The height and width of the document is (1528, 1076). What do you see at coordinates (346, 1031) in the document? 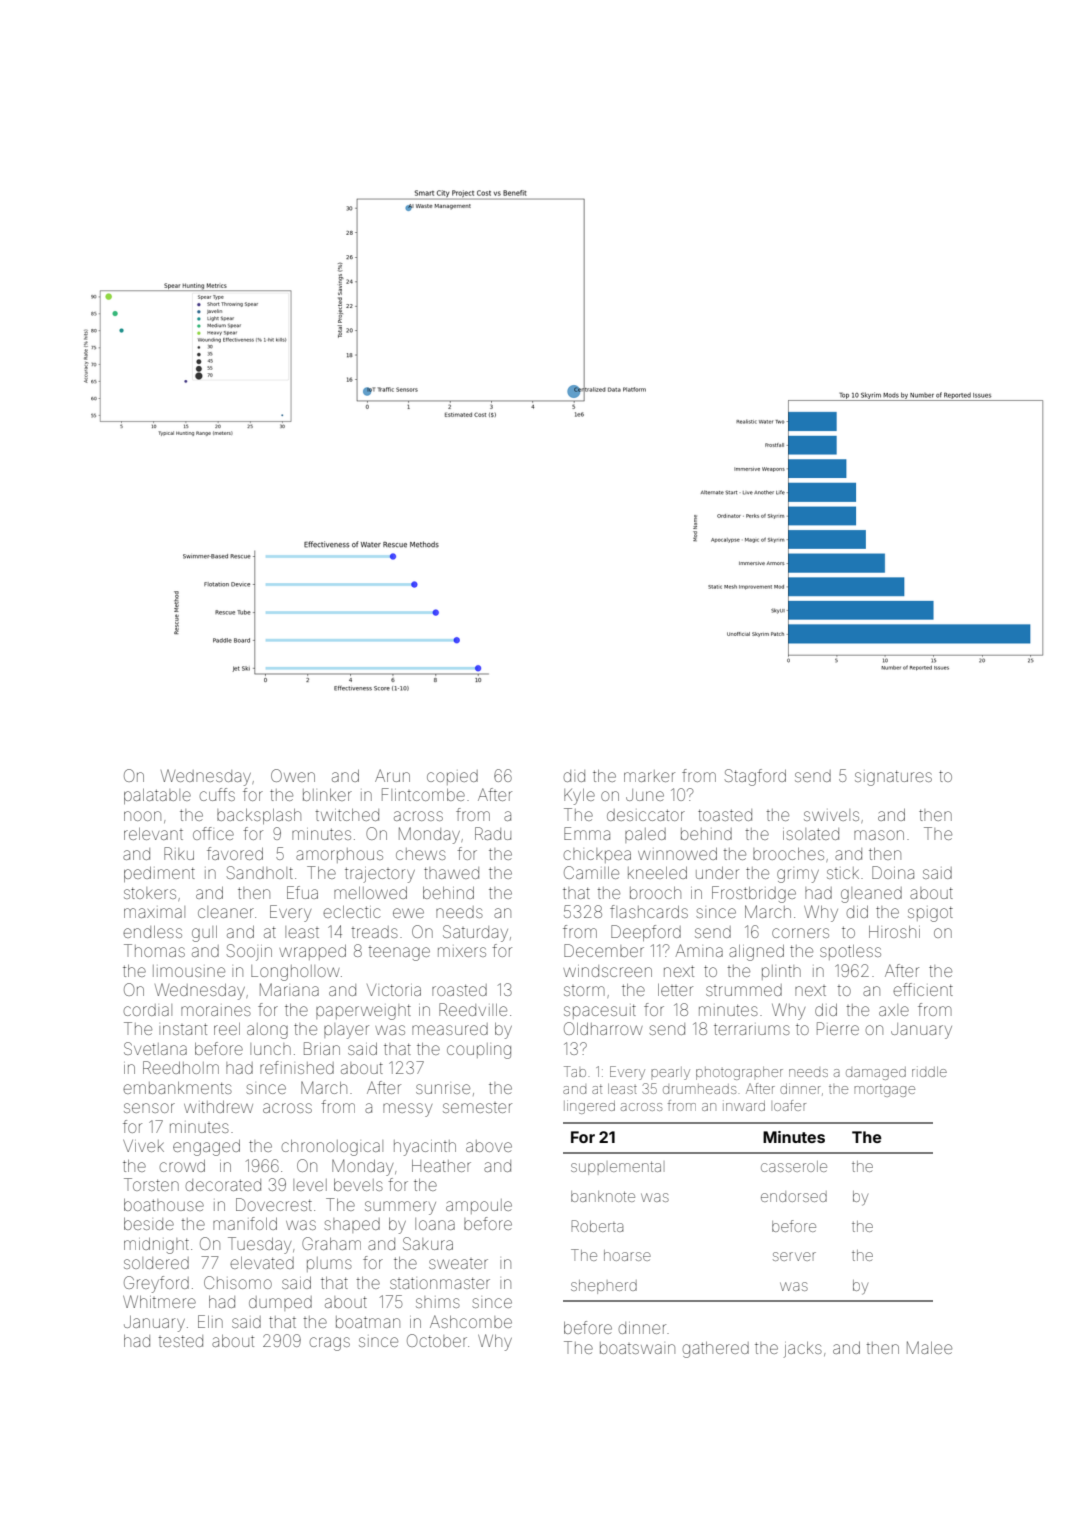
I see `player` at bounding box center [346, 1031].
